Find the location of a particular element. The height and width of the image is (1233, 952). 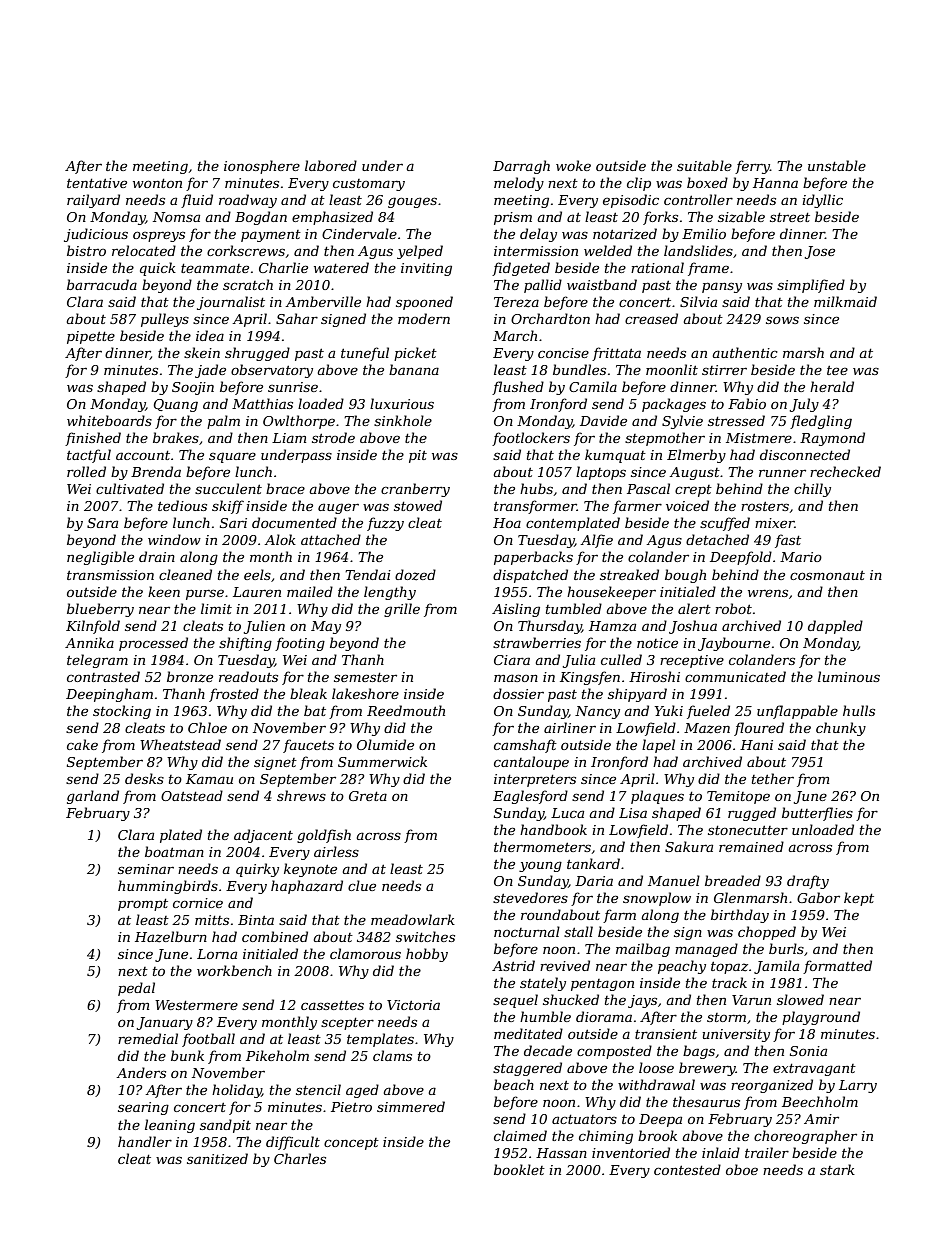

woke is located at coordinates (573, 165).
